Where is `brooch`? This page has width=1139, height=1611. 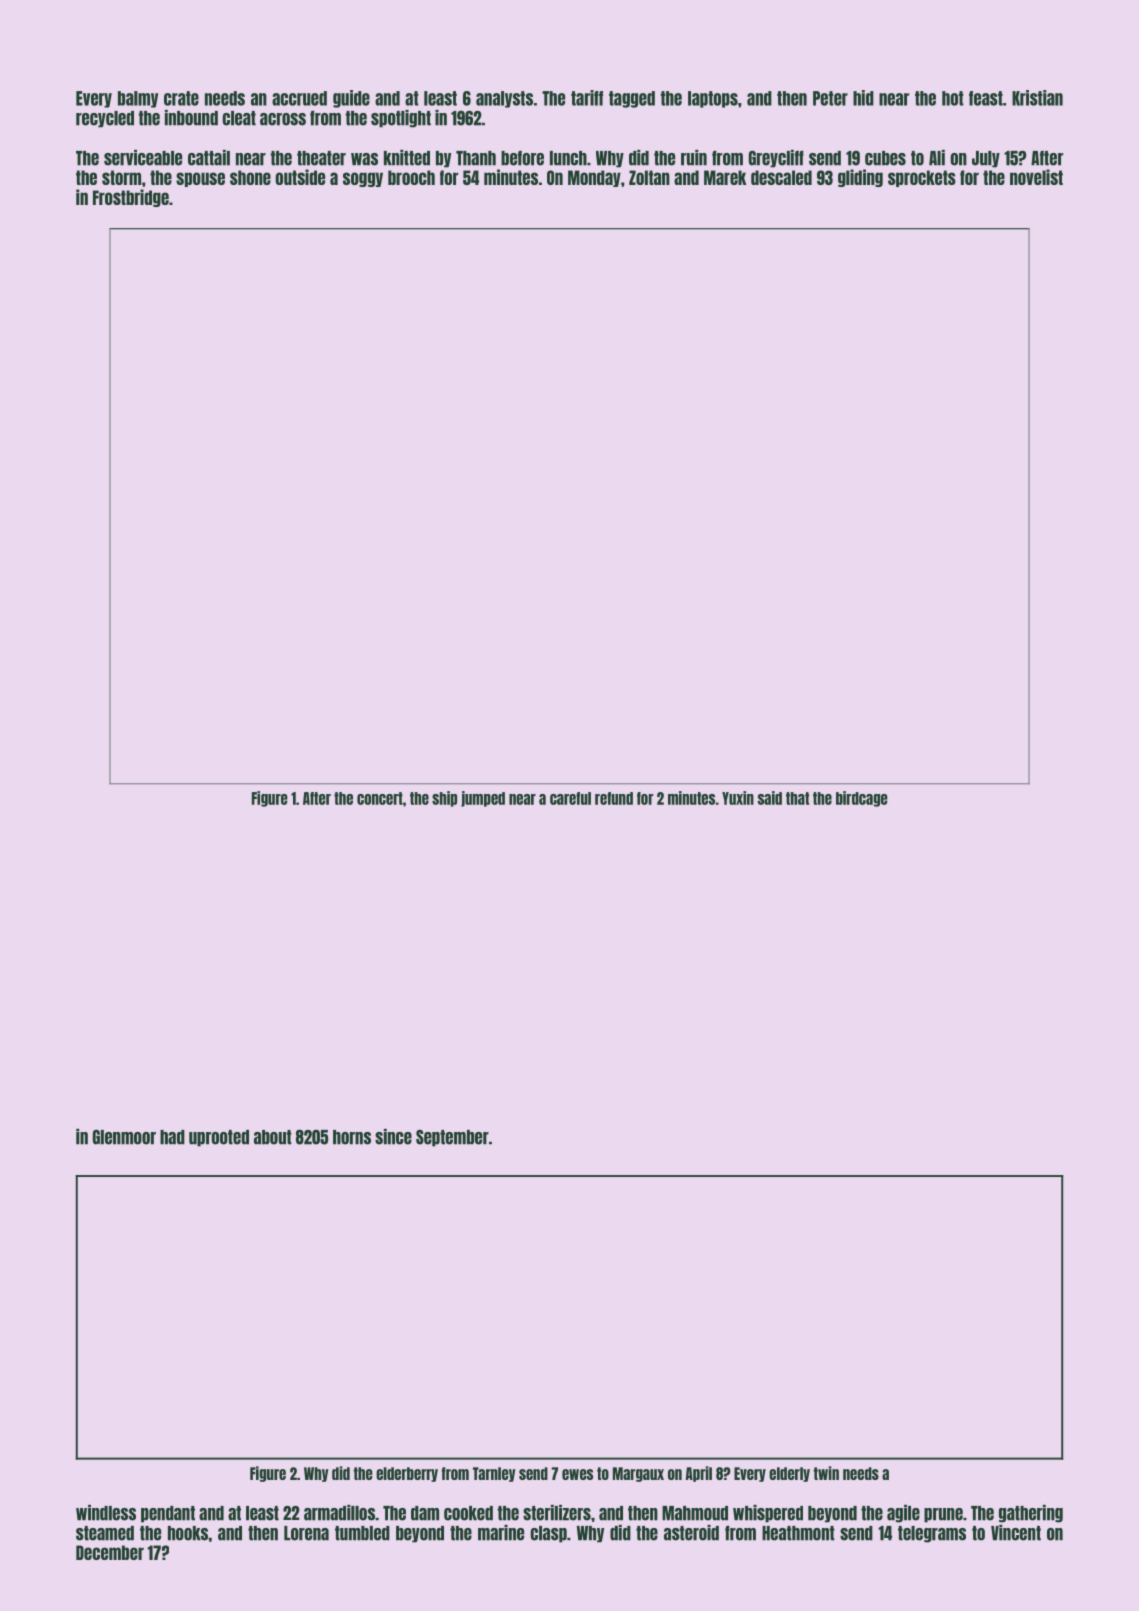
brooch is located at coordinates (411, 177).
